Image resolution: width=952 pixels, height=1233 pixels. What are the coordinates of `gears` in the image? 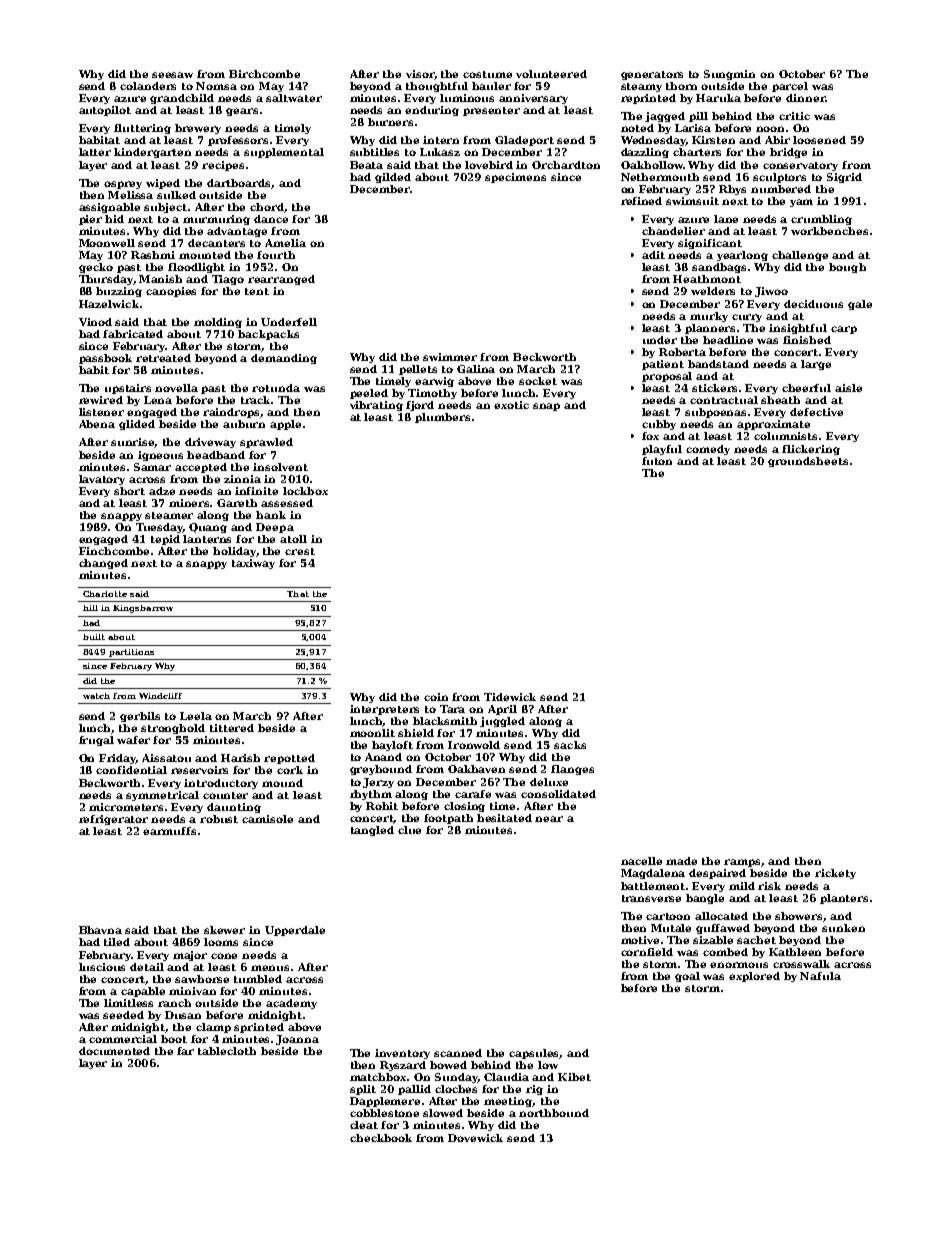 It's located at (242, 112).
